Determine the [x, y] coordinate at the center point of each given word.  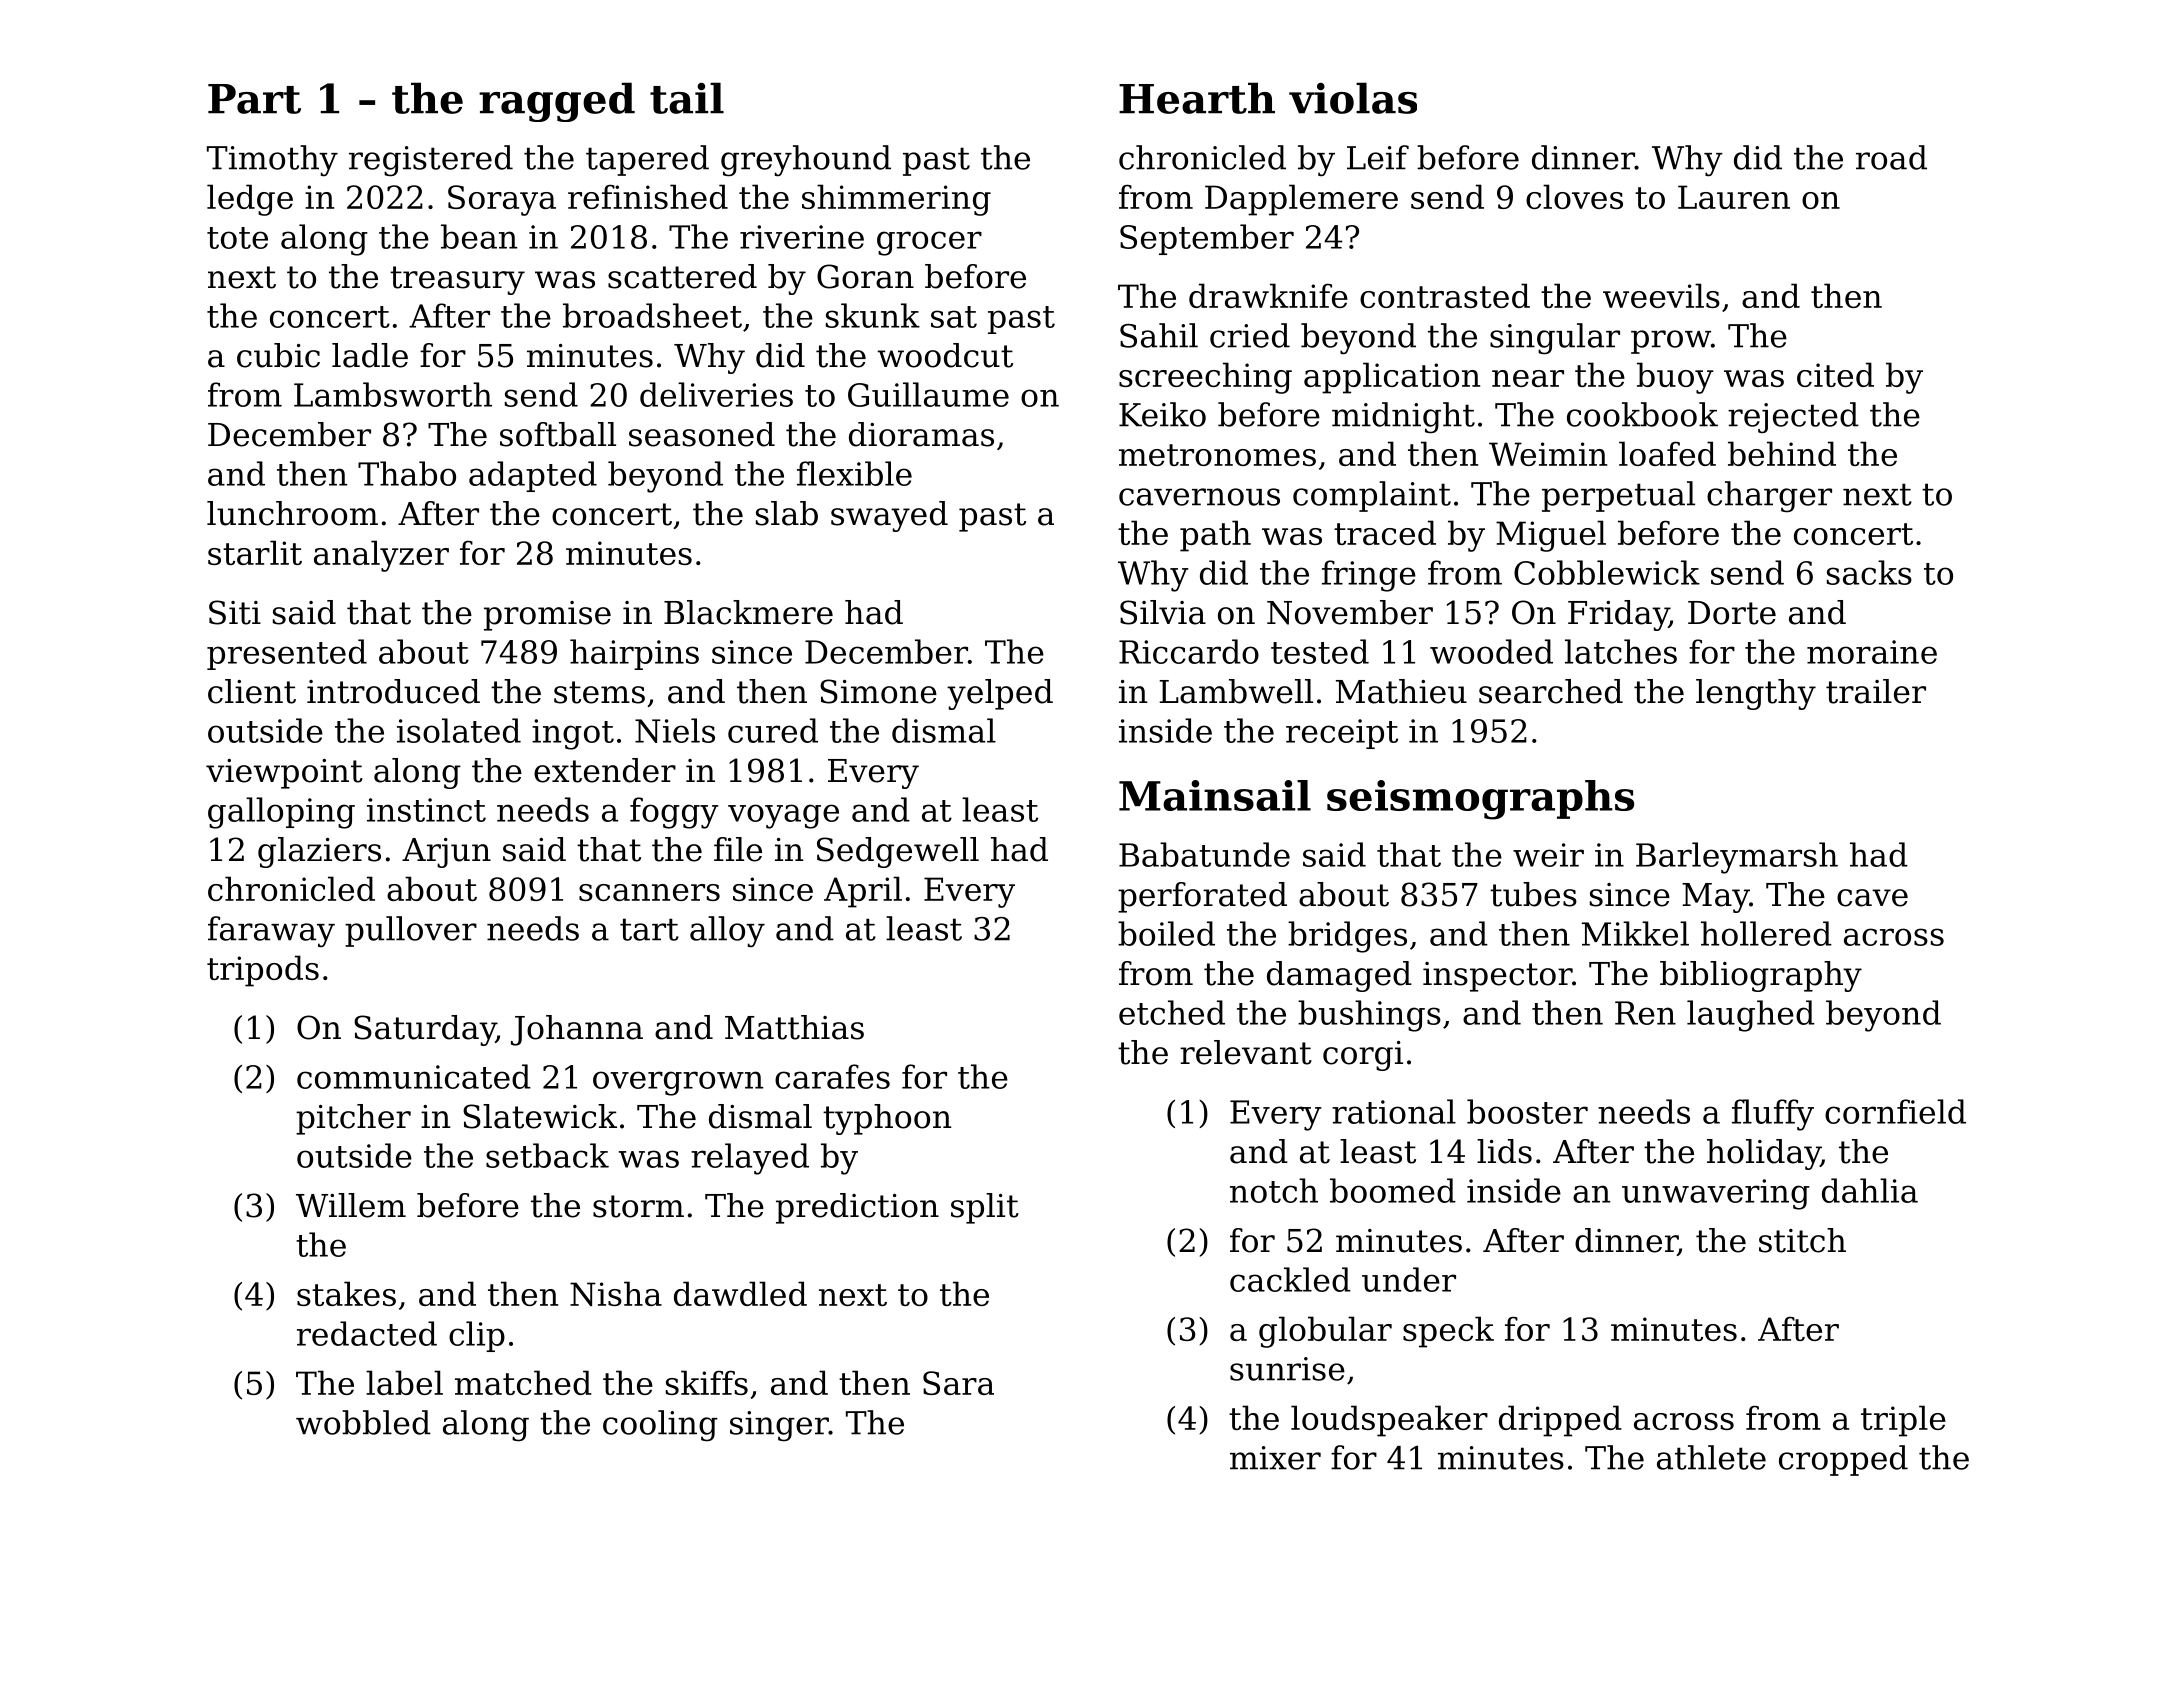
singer [779, 1426]
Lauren [1734, 197]
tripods [263, 971]
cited [1835, 374]
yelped [1000, 694]
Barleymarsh [1737, 858]
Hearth [1197, 98]
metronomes [1217, 455]
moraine [1872, 652]
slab [787, 513]
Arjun [446, 853]
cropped [1843, 1460]
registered [431, 161]
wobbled [363, 1422]
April [863, 892]
